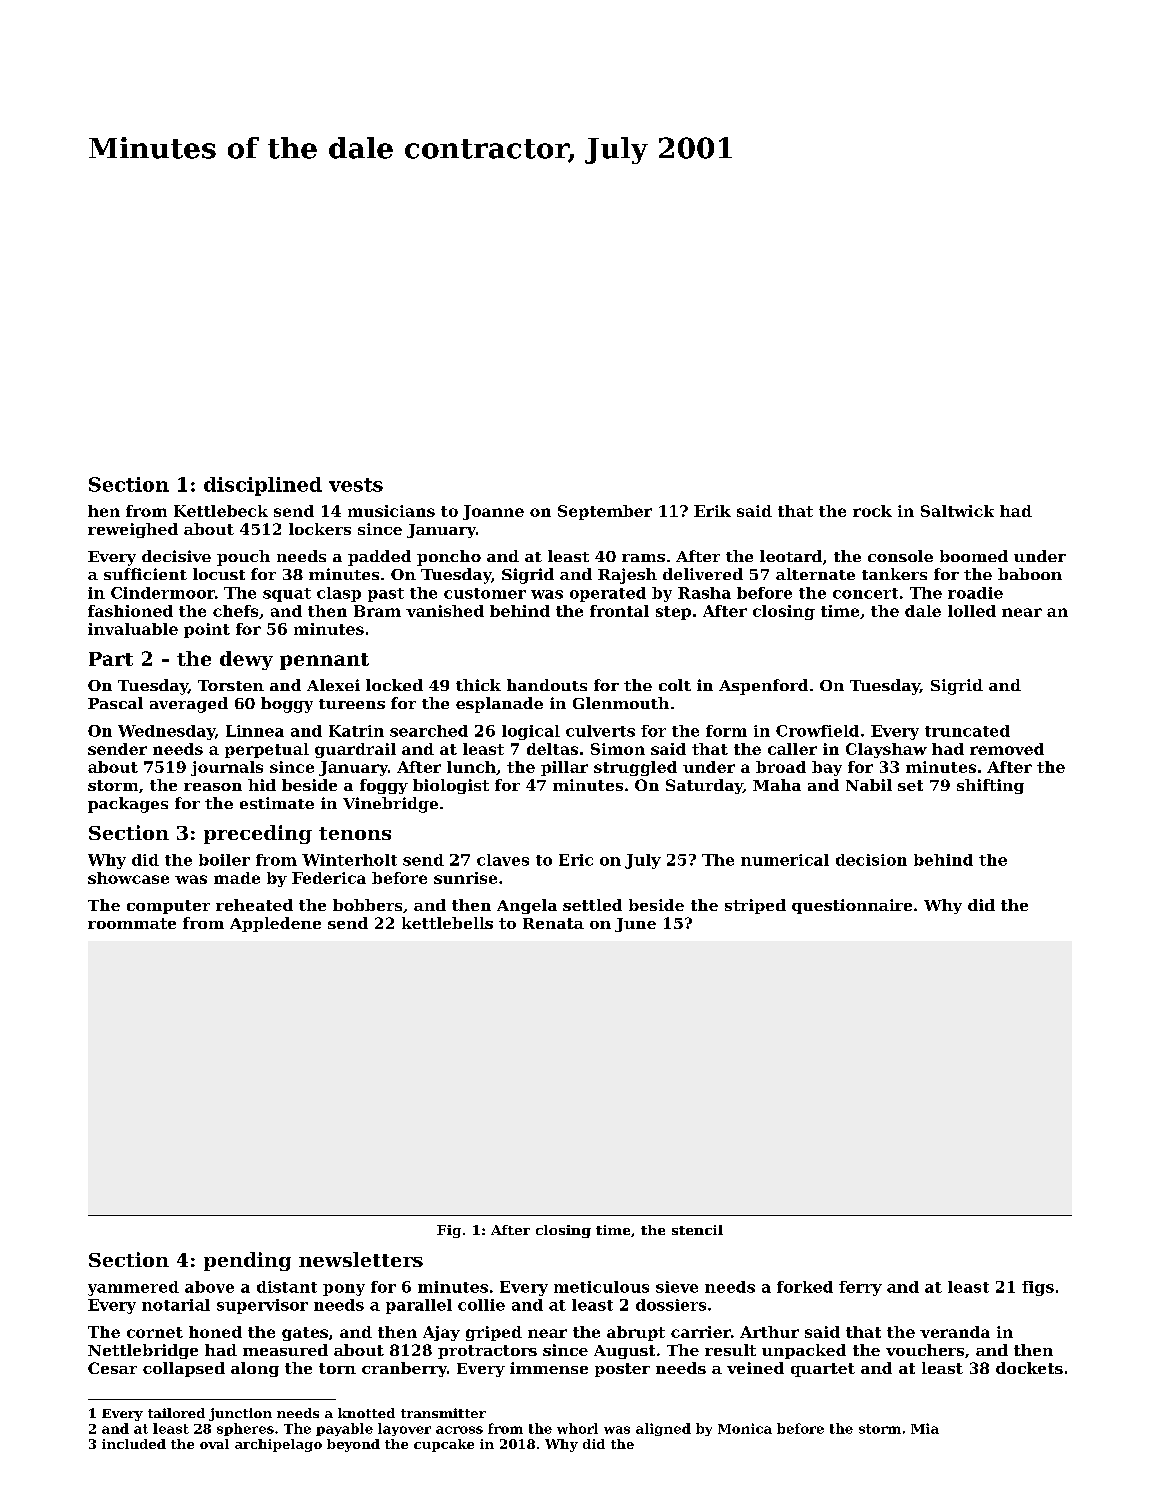  I want to click on disciplined, so click(263, 486).
